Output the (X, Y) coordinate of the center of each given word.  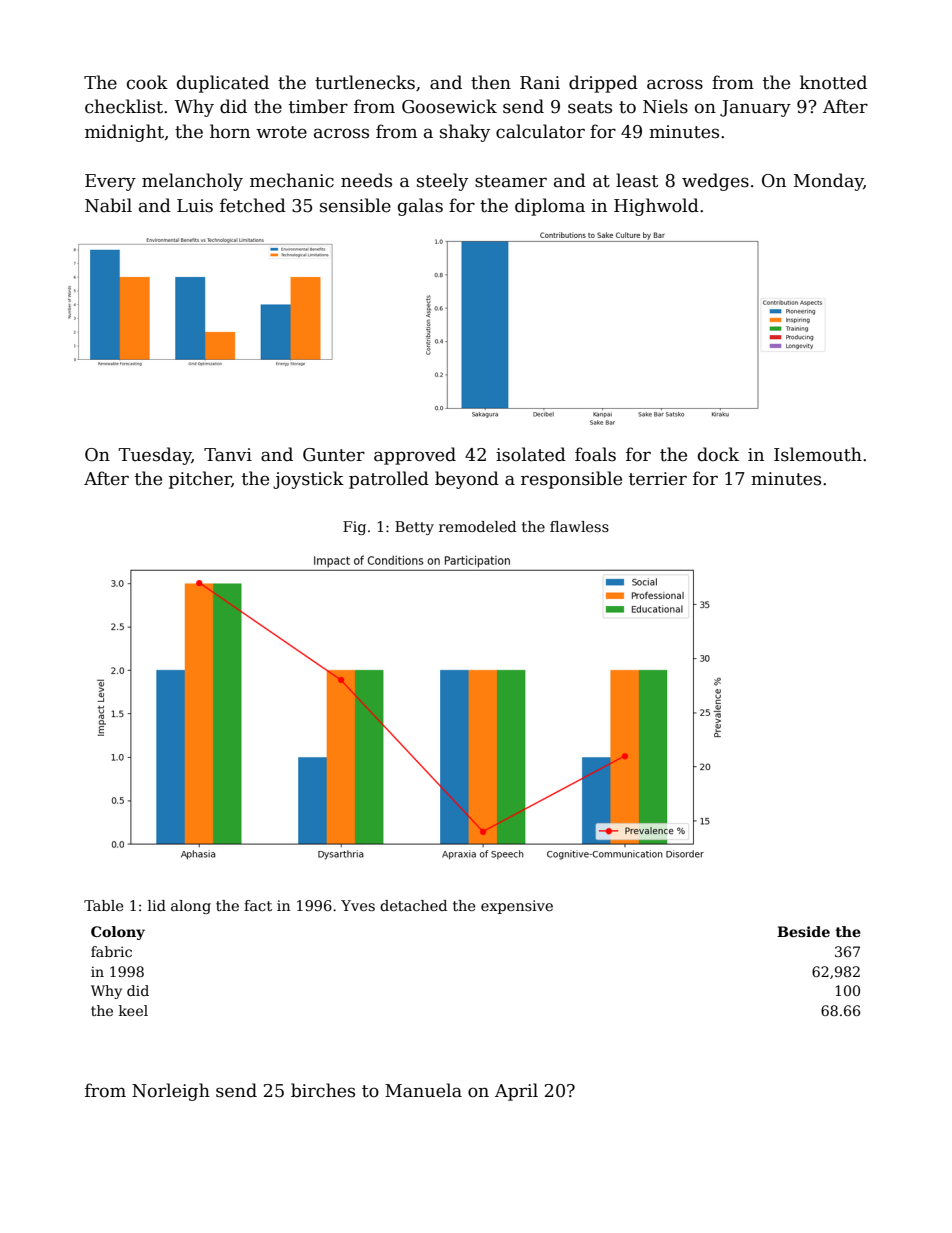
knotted (833, 82)
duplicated (223, 84)
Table (103, 905)
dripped (603, 84)
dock (718, 454)
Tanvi (228, 455)
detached (413, 905)
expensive (517, 907)
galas (420, 207)
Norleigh (171, 1092)
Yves (358, 905)
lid (157, 905)
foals (595, 454)
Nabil (108, 205)
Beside (803, 931)
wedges (715, 182)
